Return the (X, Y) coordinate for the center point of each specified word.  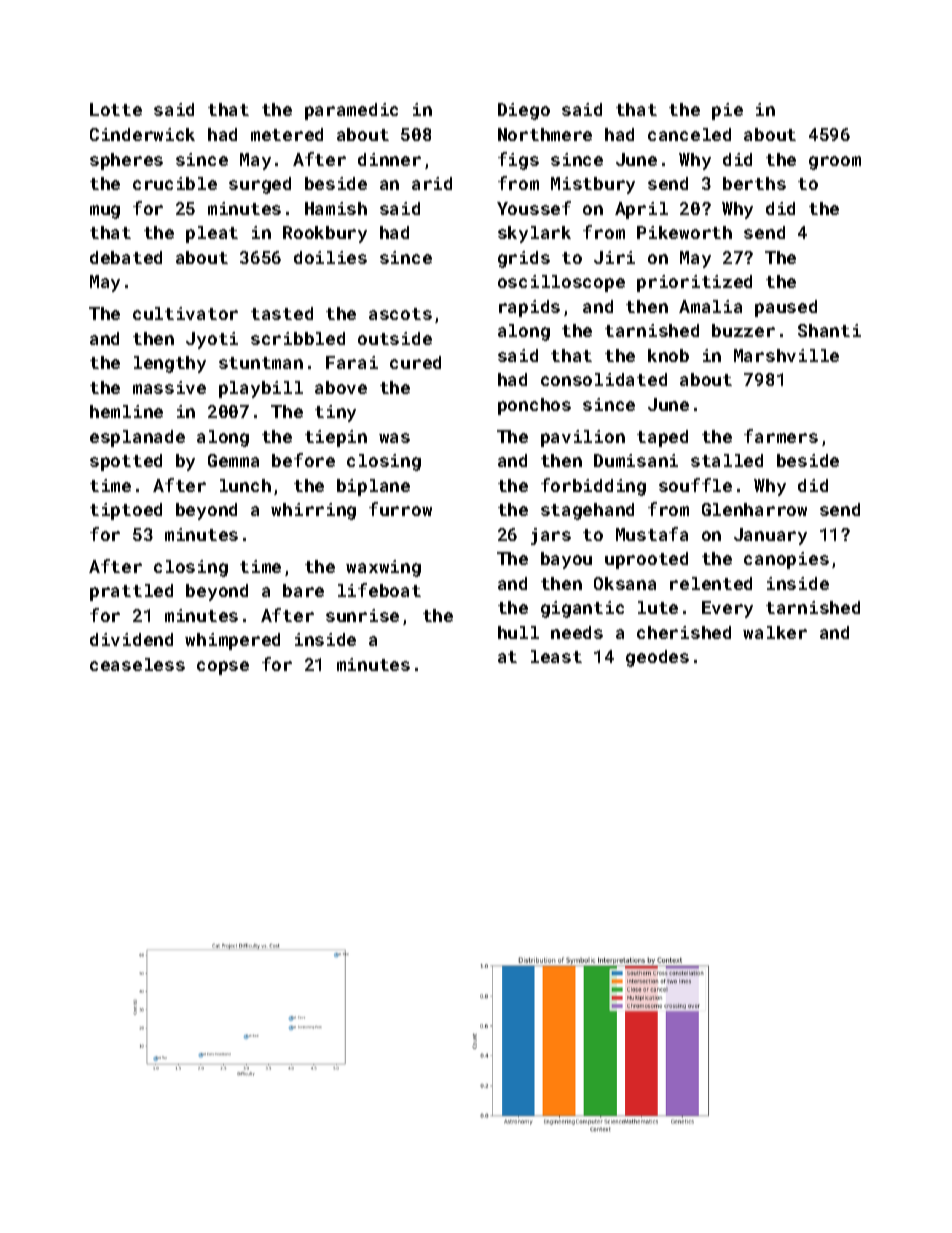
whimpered (232, 641)
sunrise (362, 615)
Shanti (829, 330)
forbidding (593, 487)
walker (775, 632)
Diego (524, 111)
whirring (313, 511)
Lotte (116, 109)
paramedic (351, 111)
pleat (212, 234)
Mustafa (652, 534)
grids (524, 259)
